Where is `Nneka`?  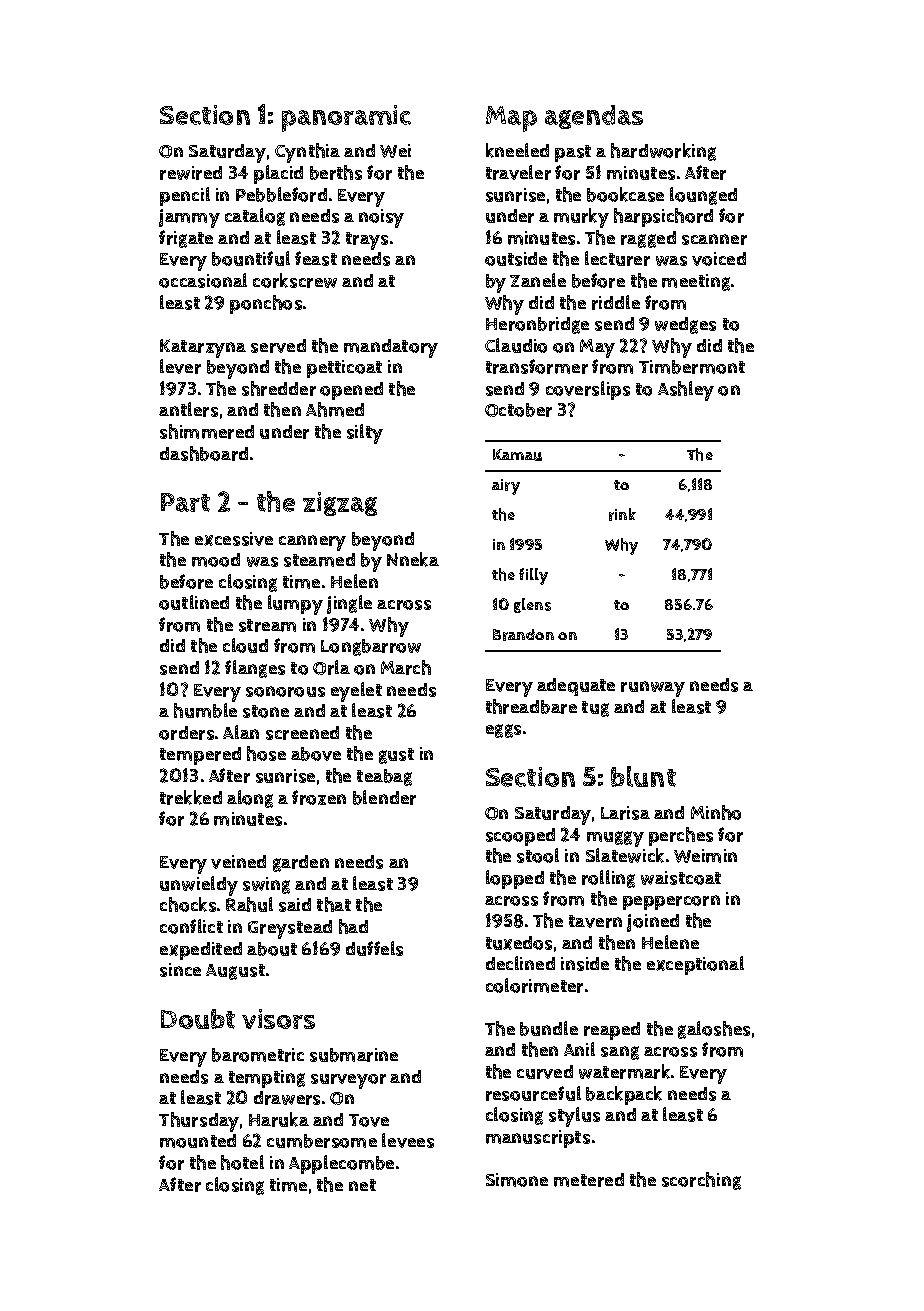
Nneka is located at coordinates (413, 559).
